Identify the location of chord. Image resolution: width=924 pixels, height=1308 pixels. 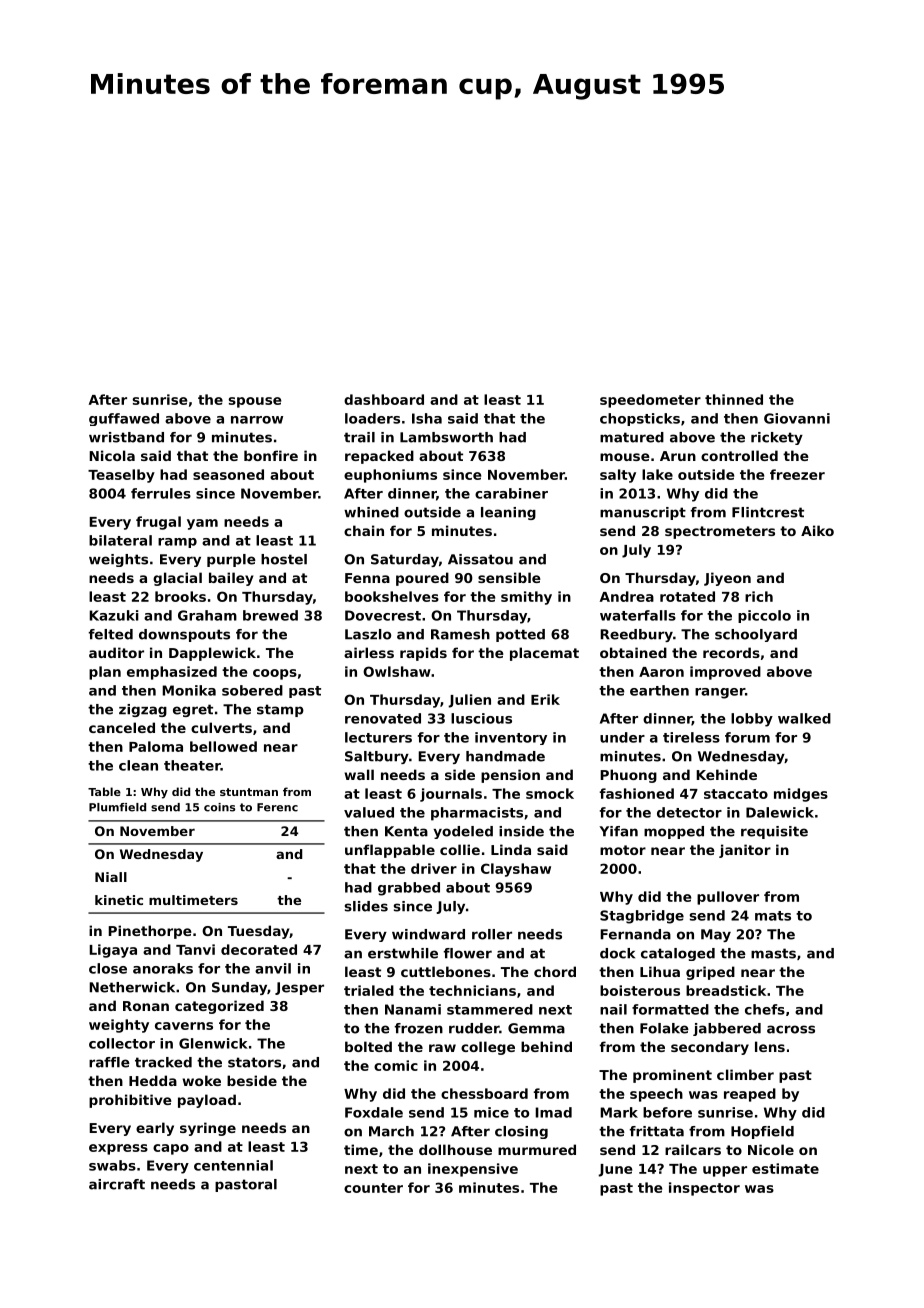
(555, 971).
